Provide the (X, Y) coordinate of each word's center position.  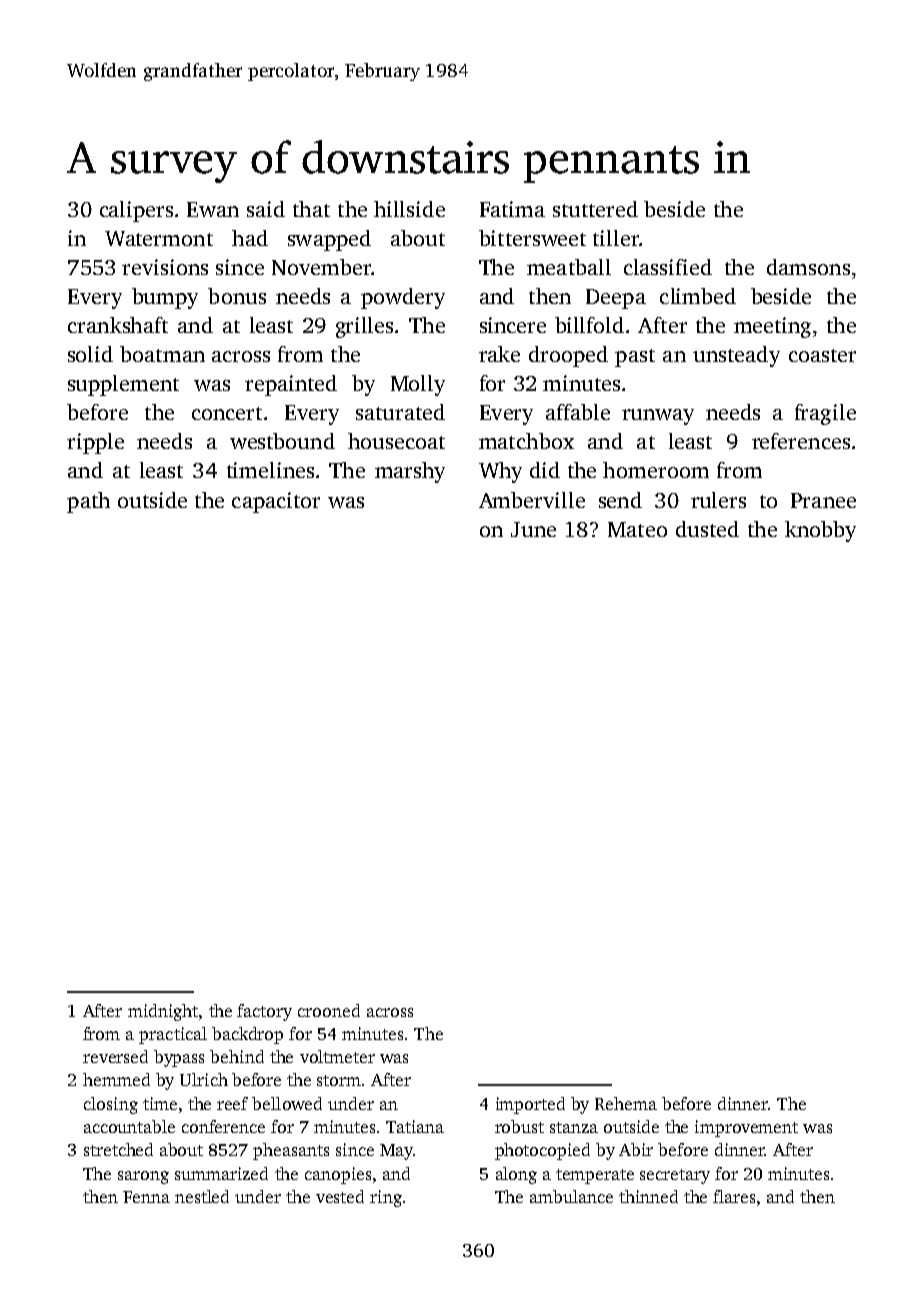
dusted (707, 529)
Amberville (532, 500)
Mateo (637, 529)
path (88, 502)
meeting (772, 327)
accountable (129, 1126)
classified (668, 267)
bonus (237, 296)
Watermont (159, 238)
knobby (820, 531)
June (533, 529)
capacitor (276, 502)
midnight (163, 1012)
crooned (329, 1010)
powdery (403, 298)
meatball (569, 267)
